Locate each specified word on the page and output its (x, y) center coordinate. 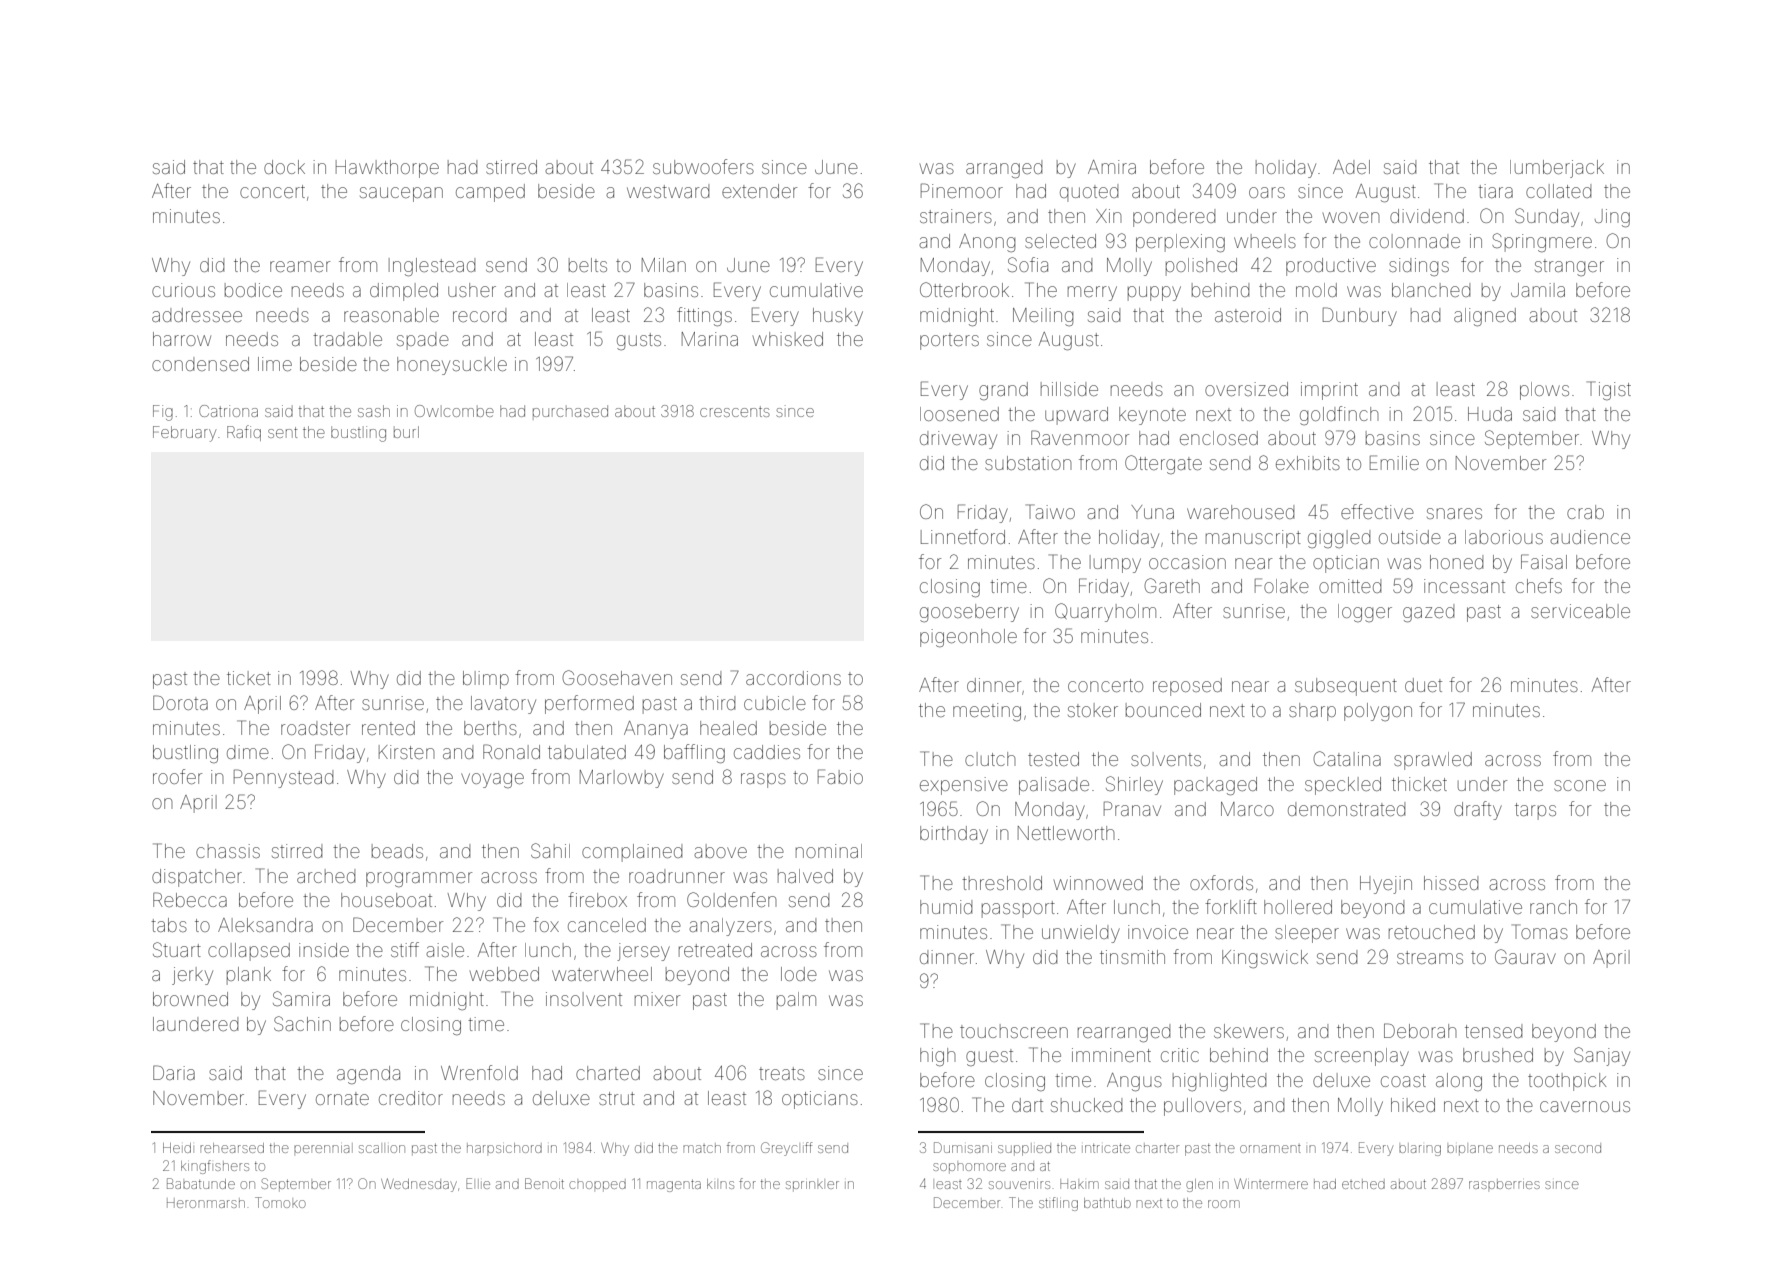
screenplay (1362, 1057)
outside (1410, 537)
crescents (735, 411)
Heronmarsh (206, 1203)
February (185, 434)
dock (284, 167)
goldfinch (1339, 415)
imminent (1111, 1055)
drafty (1478, 810)
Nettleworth (1066, 833)
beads (397, 851)
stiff (405, 949)
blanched (1431, 290)
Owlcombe (454, 411)
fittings (704, 316)
